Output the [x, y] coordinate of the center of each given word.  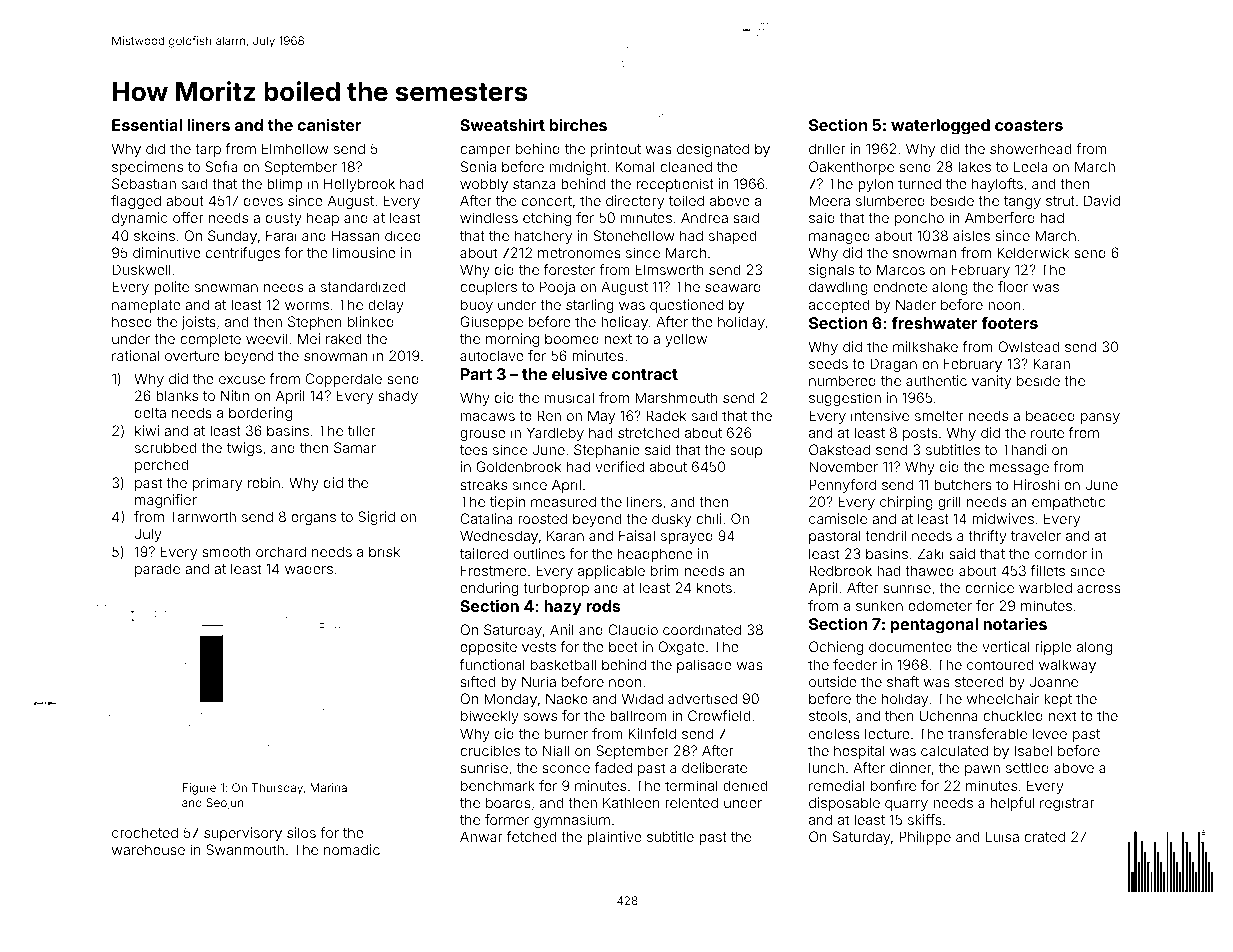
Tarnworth [203, 516]
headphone [655, 555]
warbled [1045, 587]
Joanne [1054, 681]
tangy [1022, 202]
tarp [208, 150]
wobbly [484, 185]
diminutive [167, 252]
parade [157, 570]
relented [691, 802]
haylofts [997, 185]
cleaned [686, 166]
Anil [562, 629]
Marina [328, 787]
